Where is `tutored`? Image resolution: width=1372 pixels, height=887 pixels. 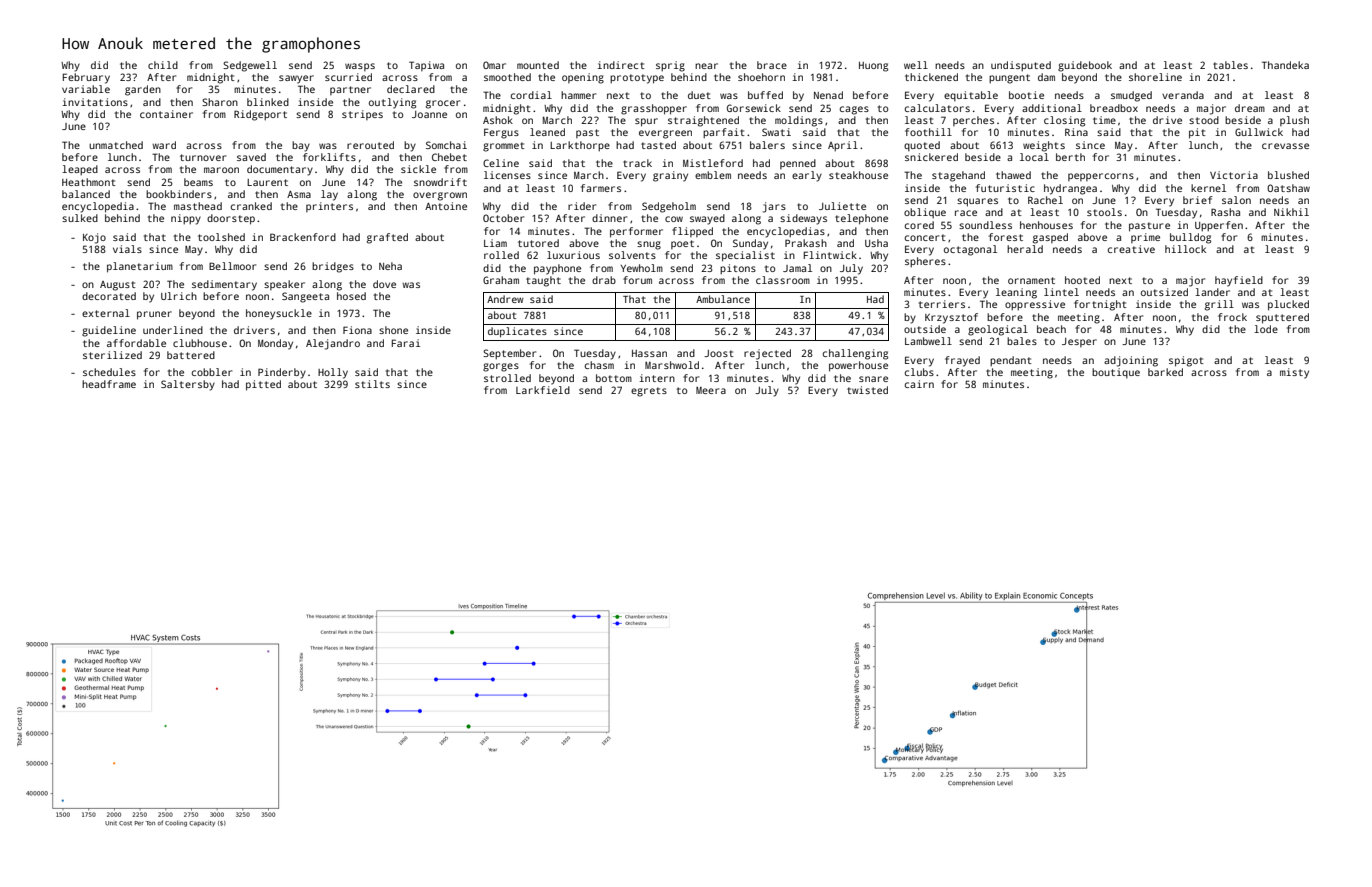 tutored is located at coordinates (538, 243).
